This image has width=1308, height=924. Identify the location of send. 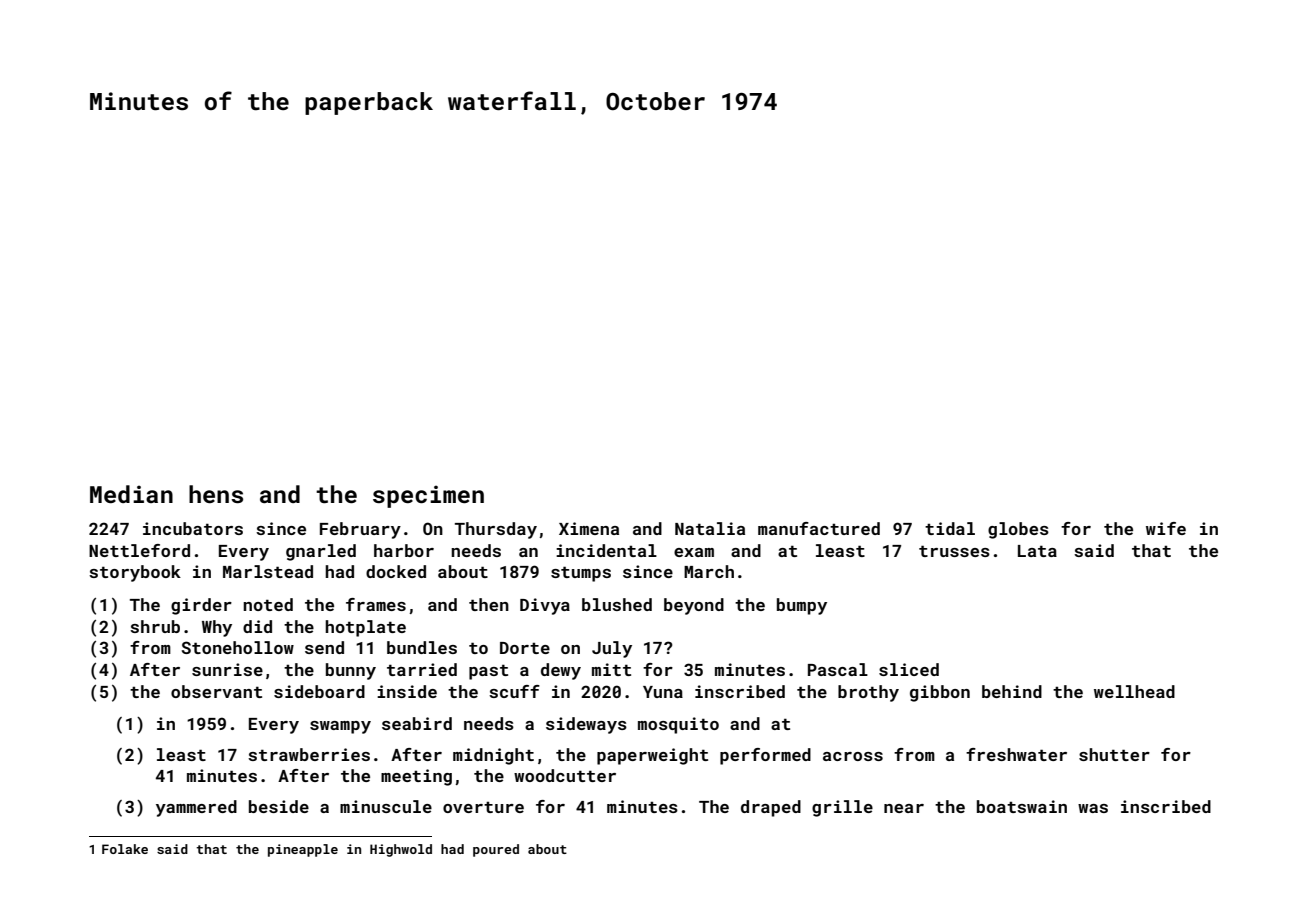
(324, 647).
